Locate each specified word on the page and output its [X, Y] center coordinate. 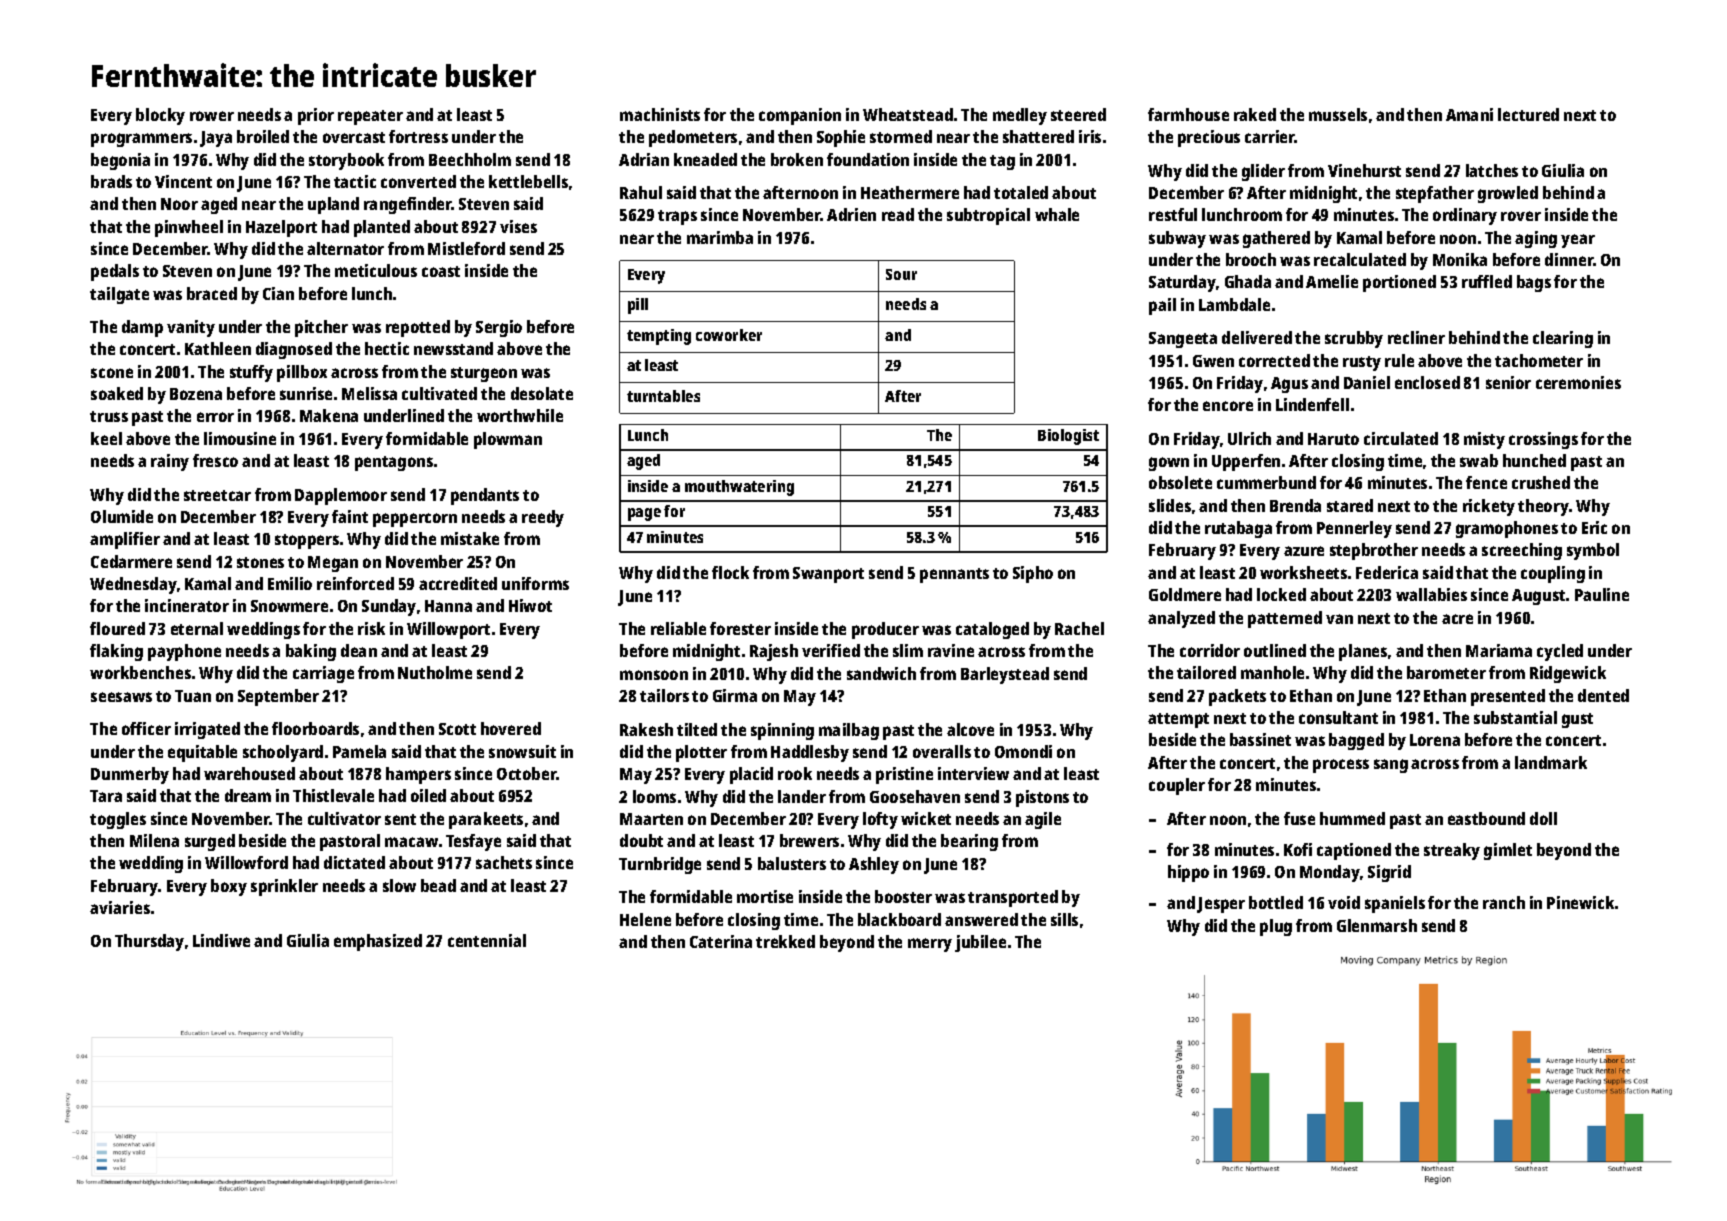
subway [1177, 239]
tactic [355, 181]
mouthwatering [739, 488]
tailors [664, 695]
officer [146, 728]
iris [1090, 136]
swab [1479, 460]
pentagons [394, 463]
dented [1603, 695]
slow [399, 885]
